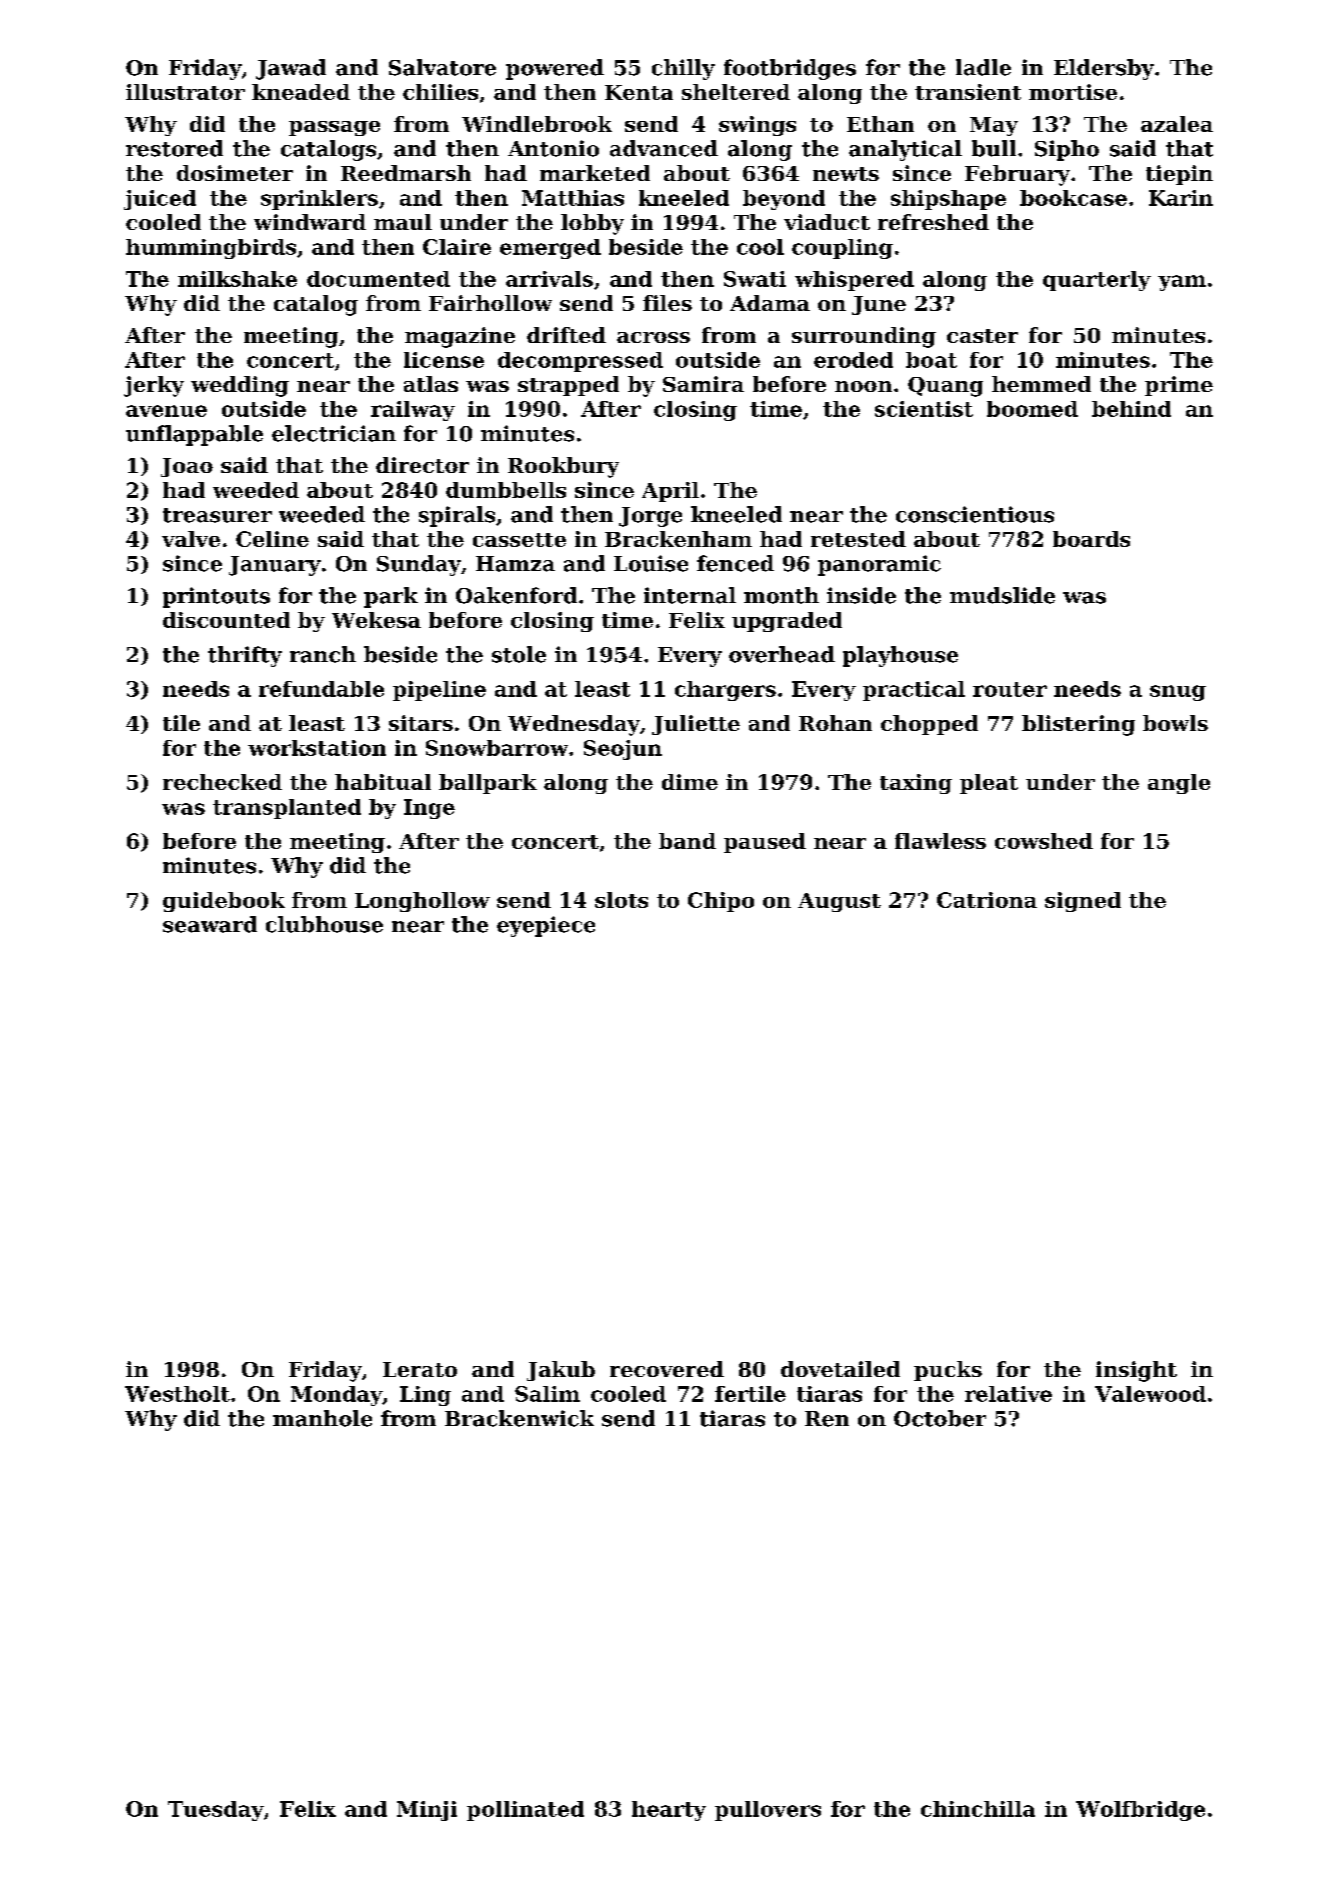  What do you see at coordinates (546, 926) in the document?
I see `eyepiece` at bounding box center [546, 926].
